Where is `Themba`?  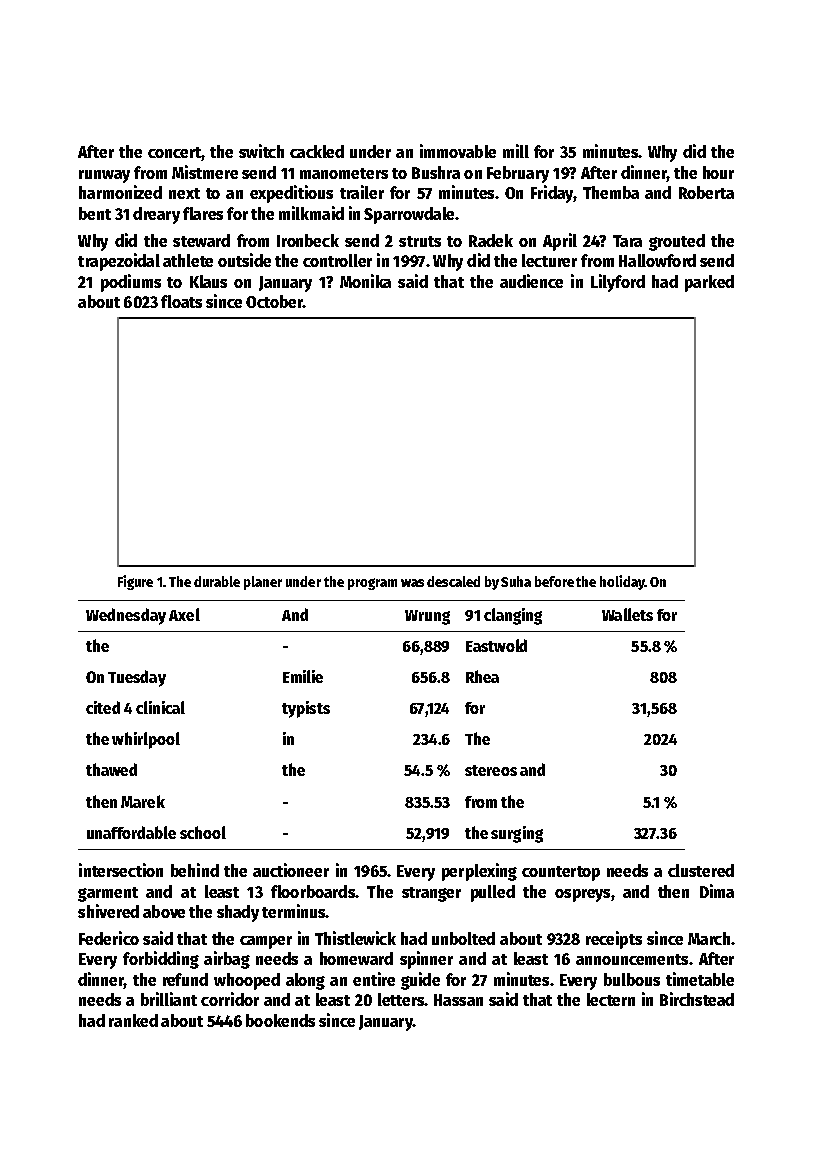
Themba is located at coordinates (611, 192).
